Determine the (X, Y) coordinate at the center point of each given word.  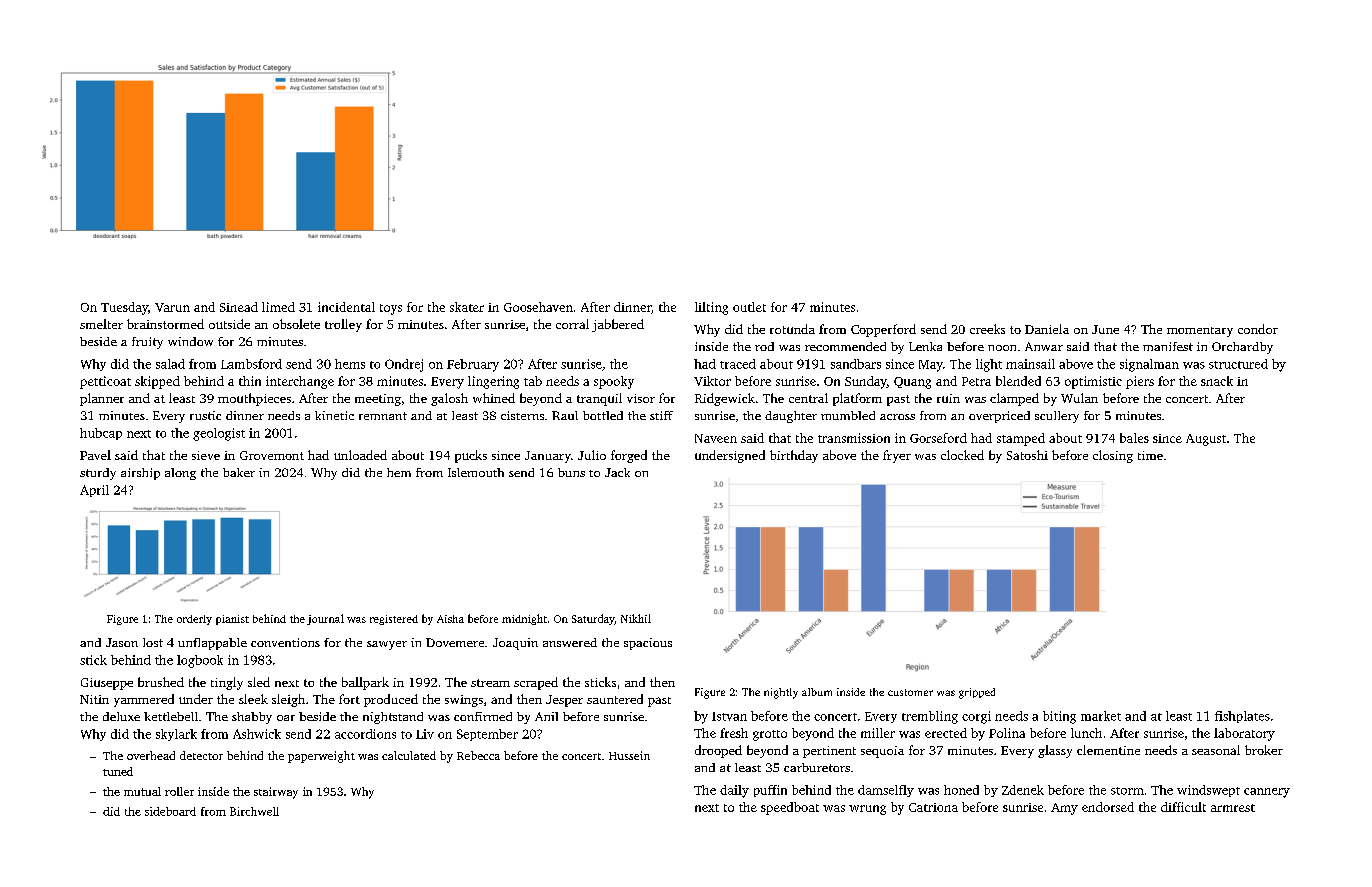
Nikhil (636, 618)
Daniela (1047, 329)
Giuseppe (107, 684)
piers (1140, 382)
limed (278, 307)
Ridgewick (725, 399)
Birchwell (254, 811)
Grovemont (272, 455)
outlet (749, 307)
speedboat (790, 808)
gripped (977, 693)
